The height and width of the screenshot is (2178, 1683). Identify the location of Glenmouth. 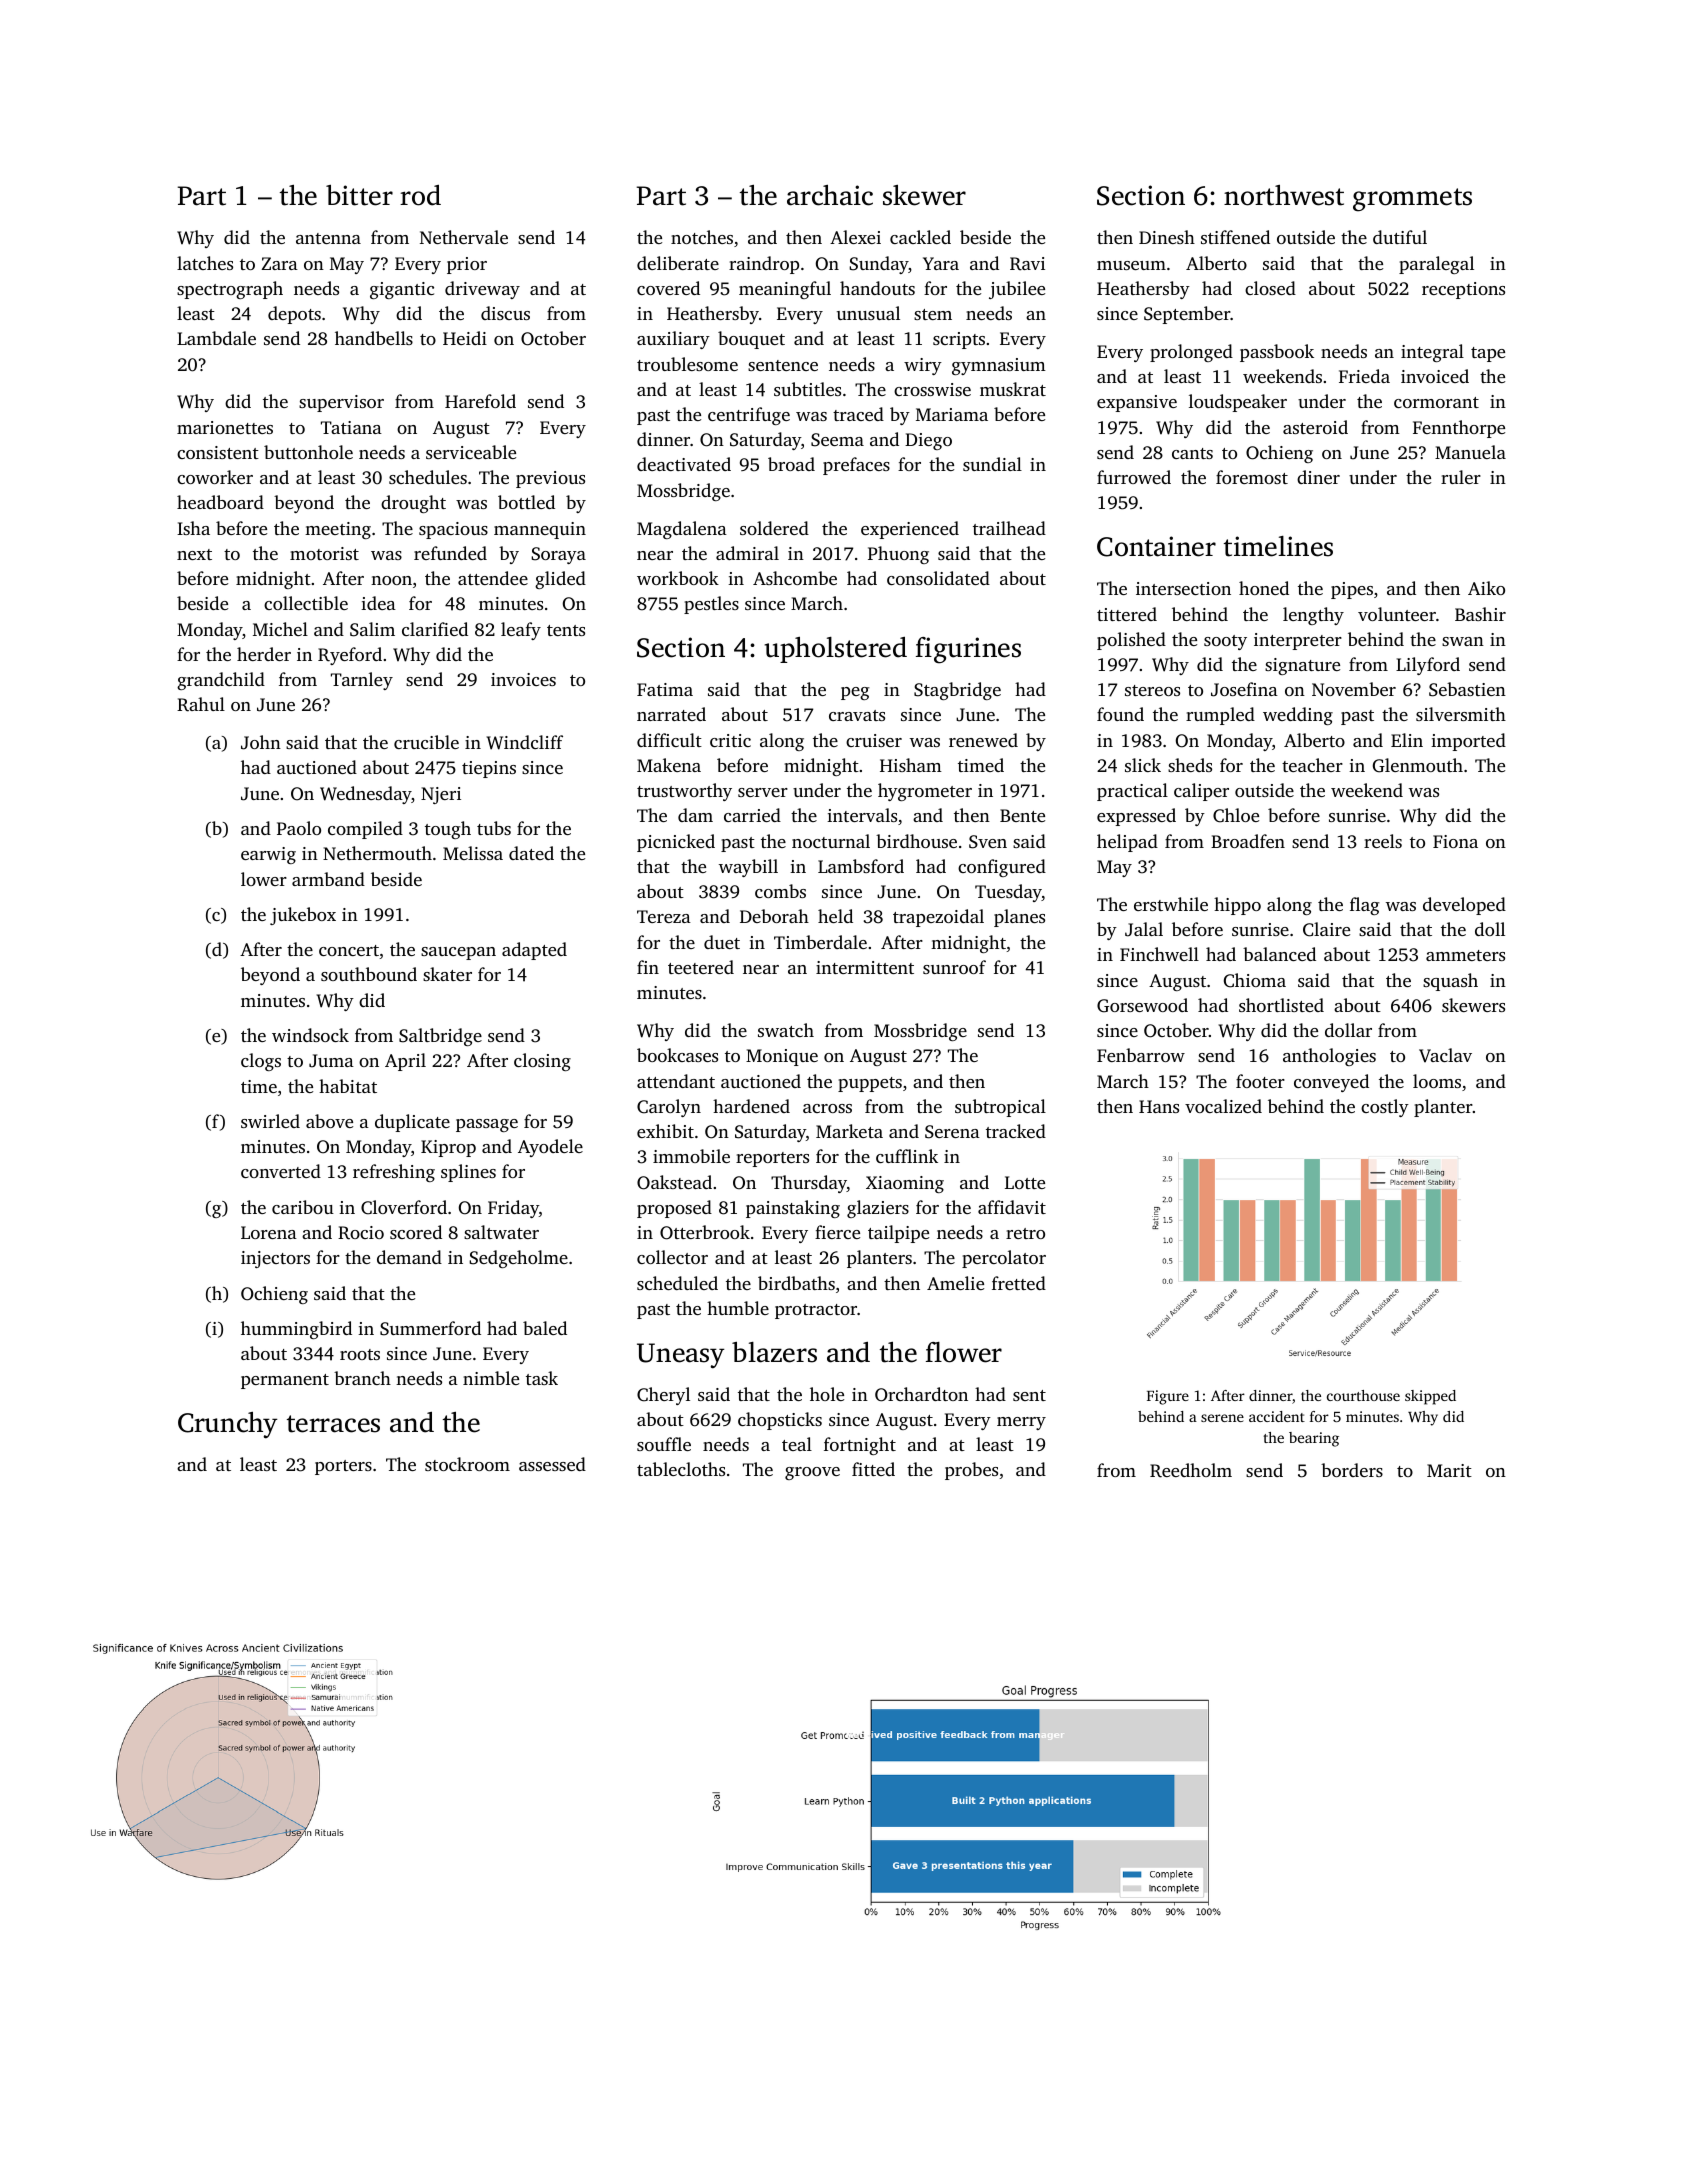
(1418, 765).
